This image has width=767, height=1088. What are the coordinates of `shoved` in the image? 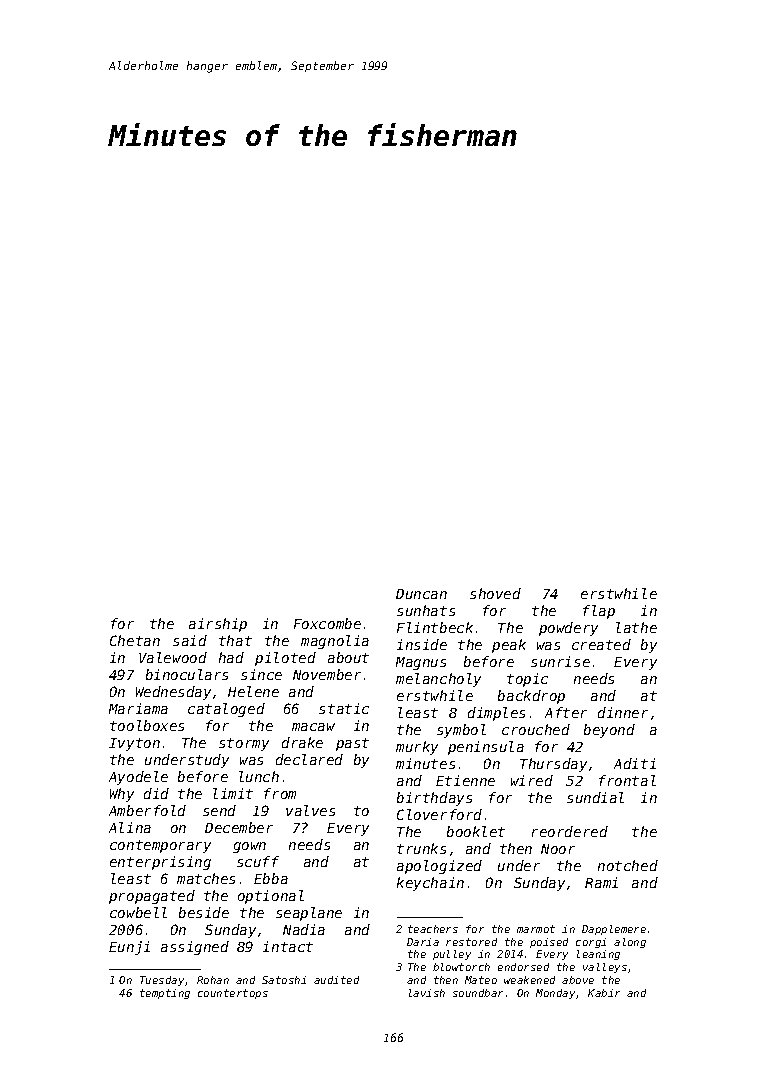 It's located at (495, 593).
